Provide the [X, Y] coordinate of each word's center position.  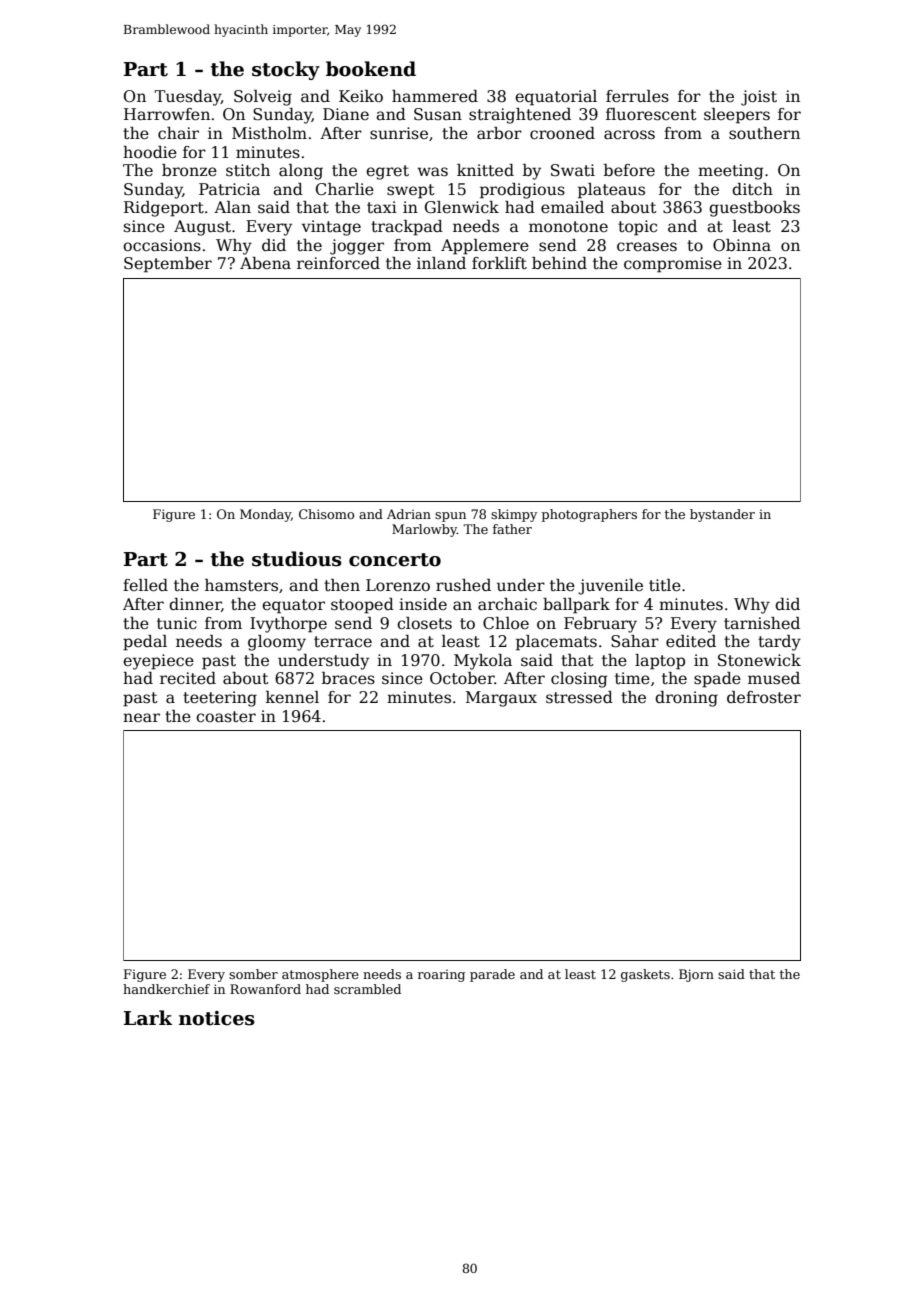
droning [686, 699]
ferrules [637, 96]
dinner [195, 605]
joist [759, 98]
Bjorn [696, 975]
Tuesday [187, 98]
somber [253, 974]
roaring [441, 976]
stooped [362, 606]
